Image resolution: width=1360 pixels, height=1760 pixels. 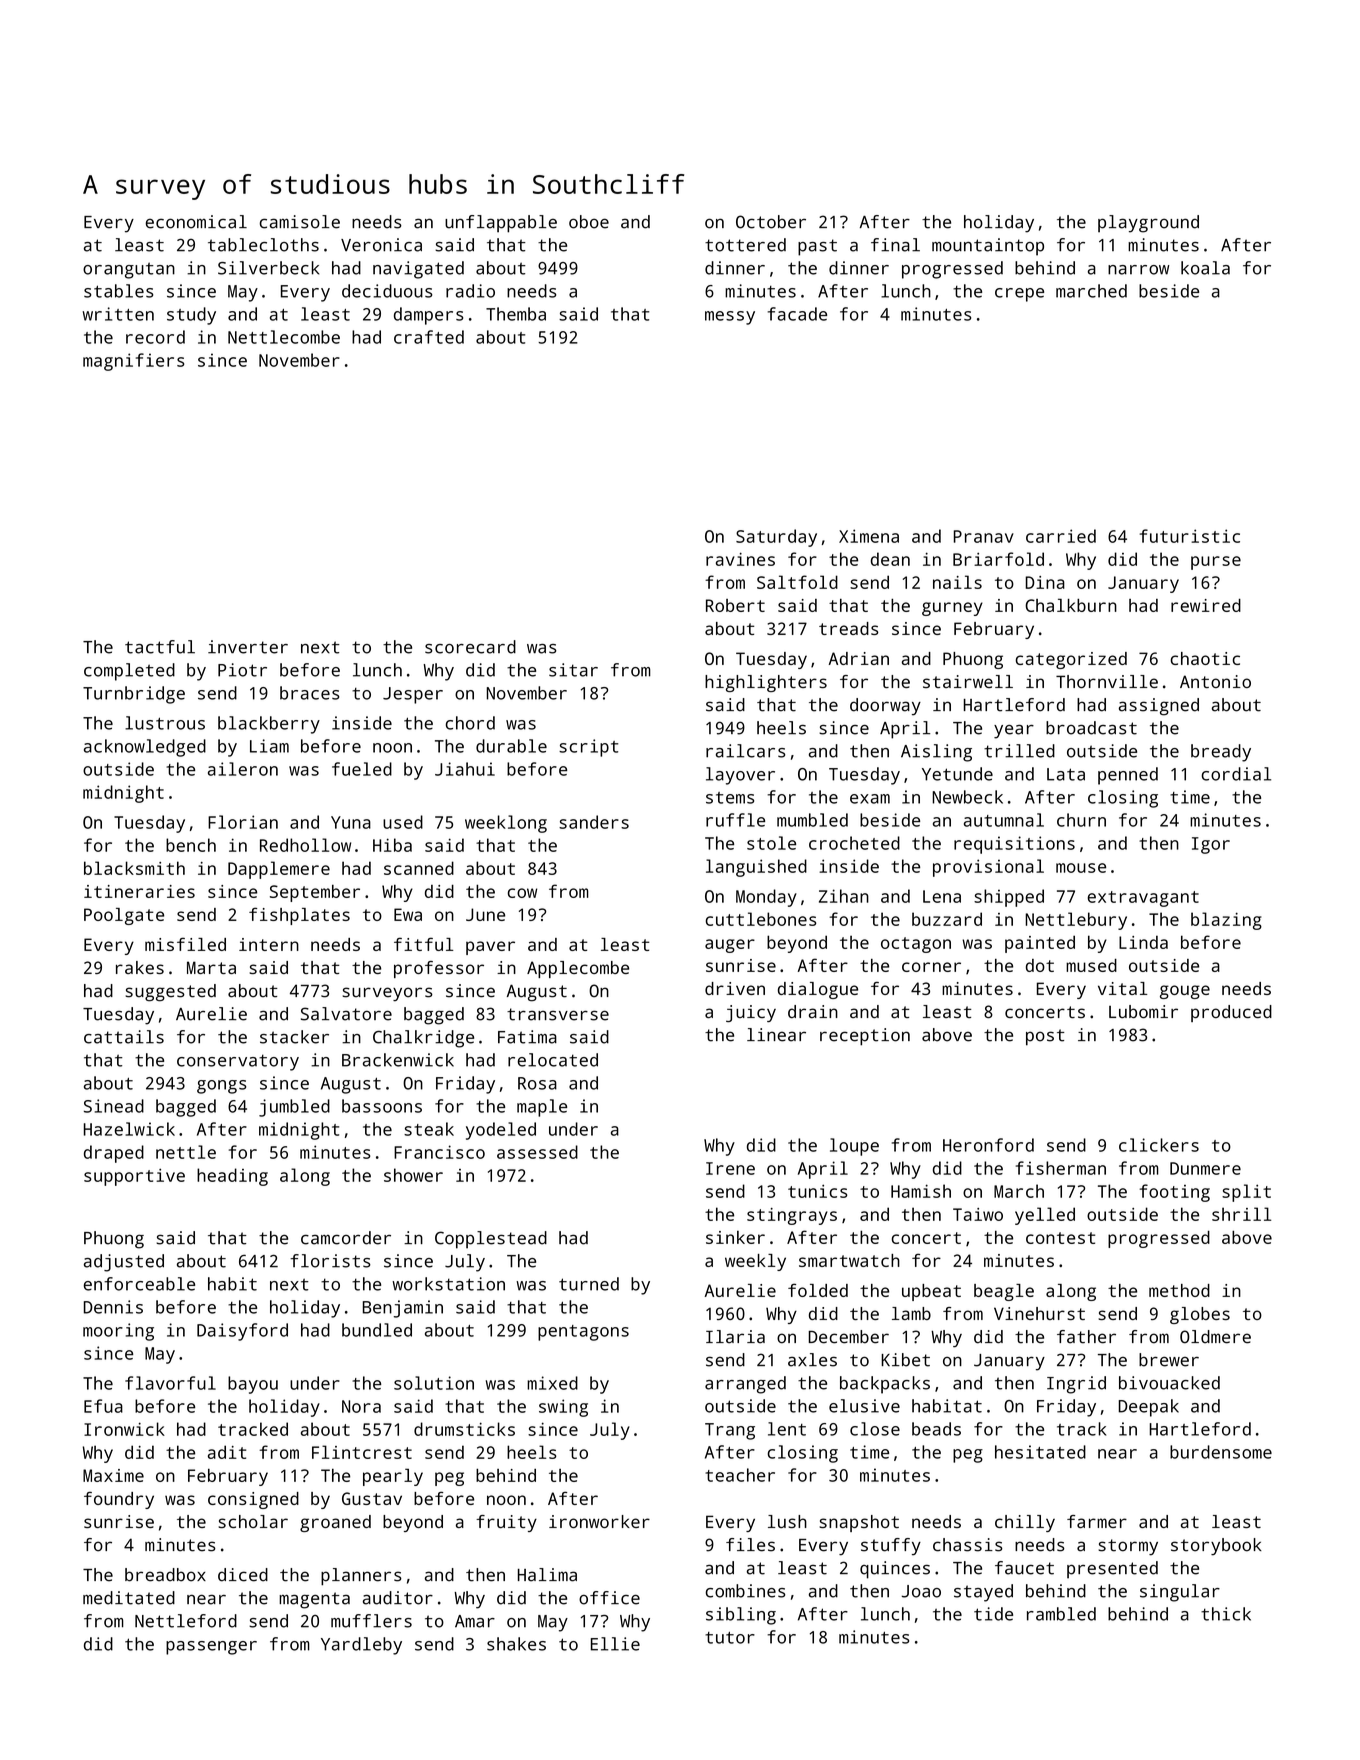 I want to click on penned, so click(x=1128, y=776).
